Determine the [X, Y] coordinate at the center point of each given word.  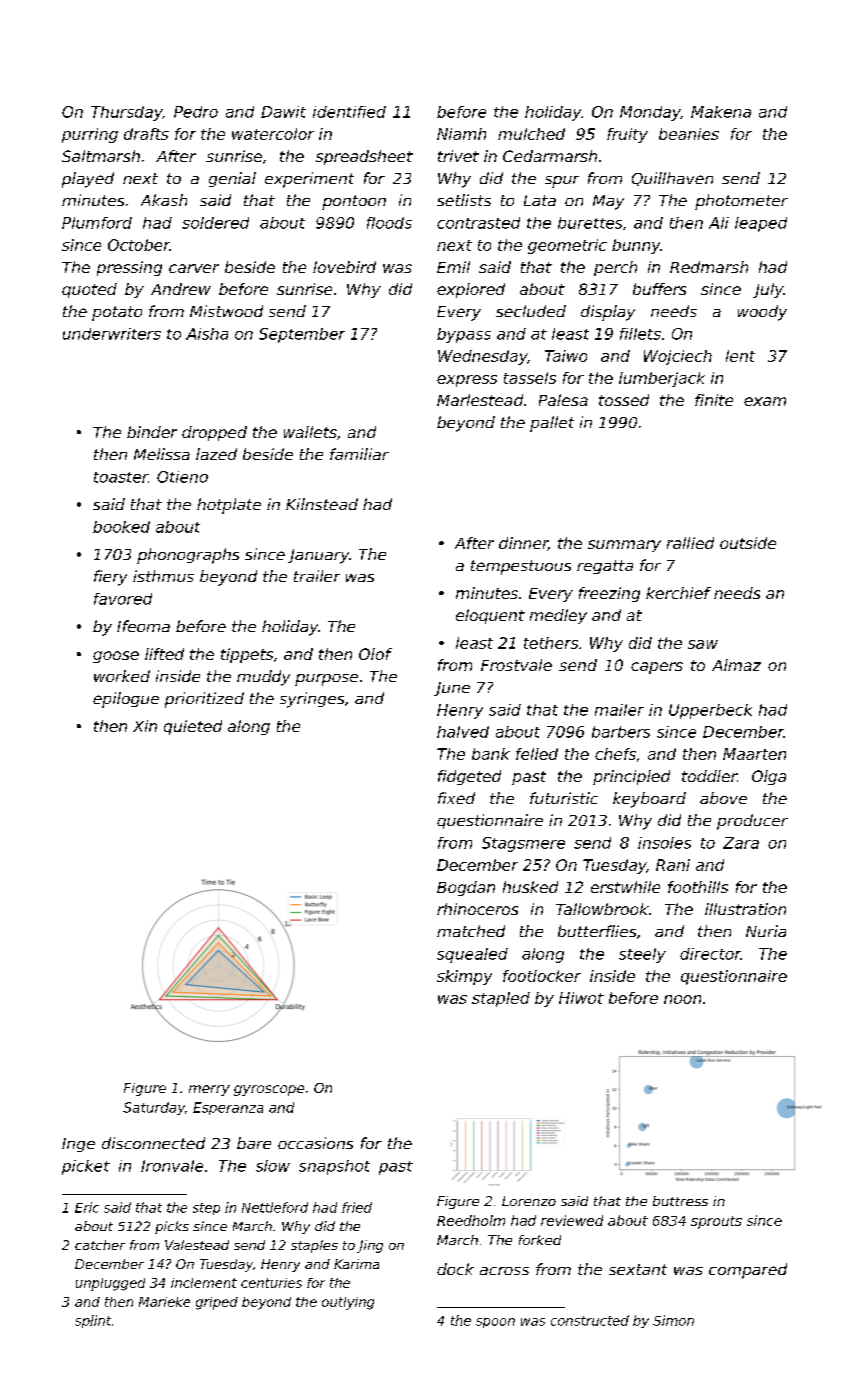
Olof [375, 654]
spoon [495, 1323]
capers [657, 668]
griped [217, 1303]
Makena [721, 112]
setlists [464, 200]
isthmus [163, 576]
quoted [89, 290]
